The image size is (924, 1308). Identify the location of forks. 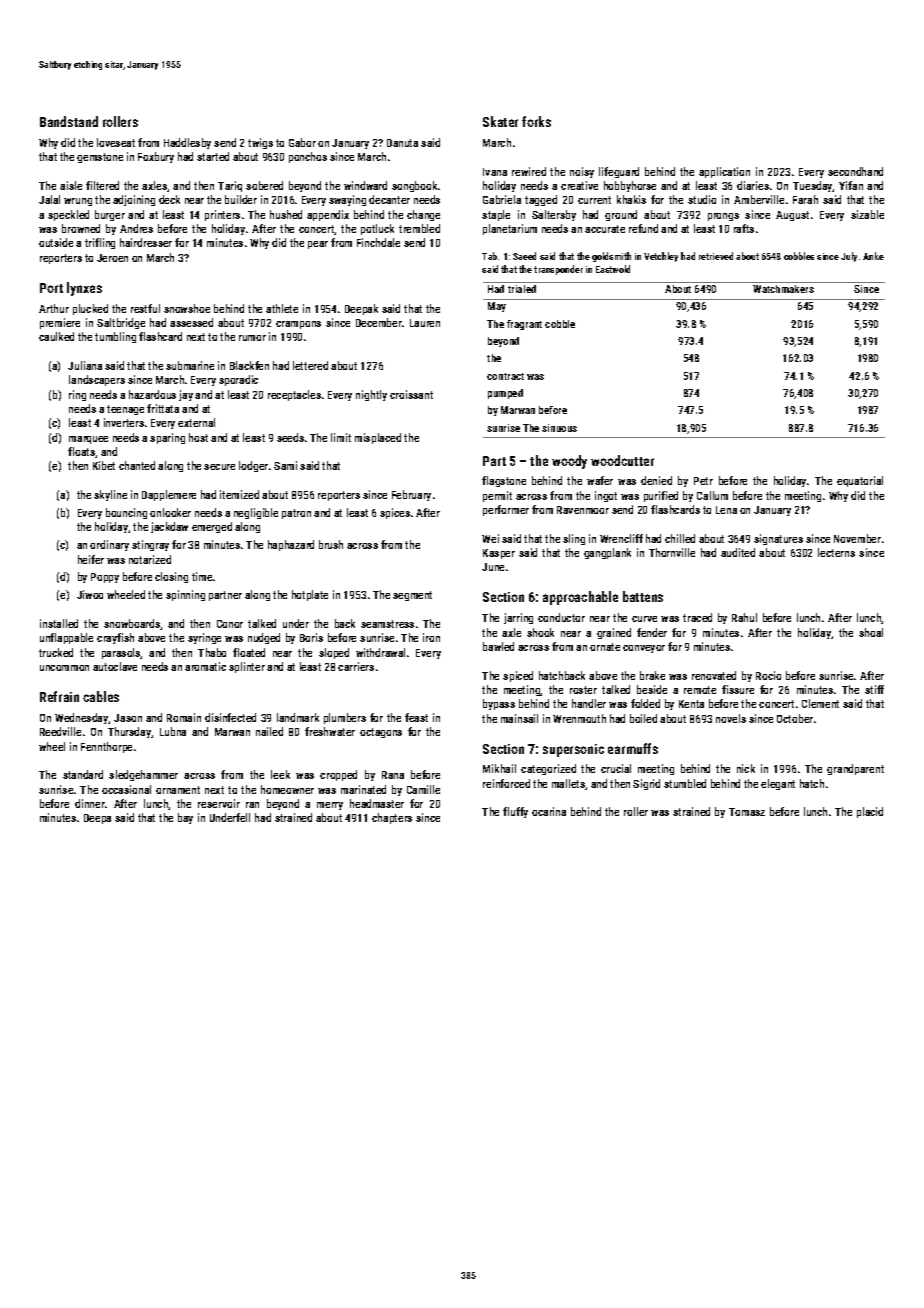
(536, 121).
